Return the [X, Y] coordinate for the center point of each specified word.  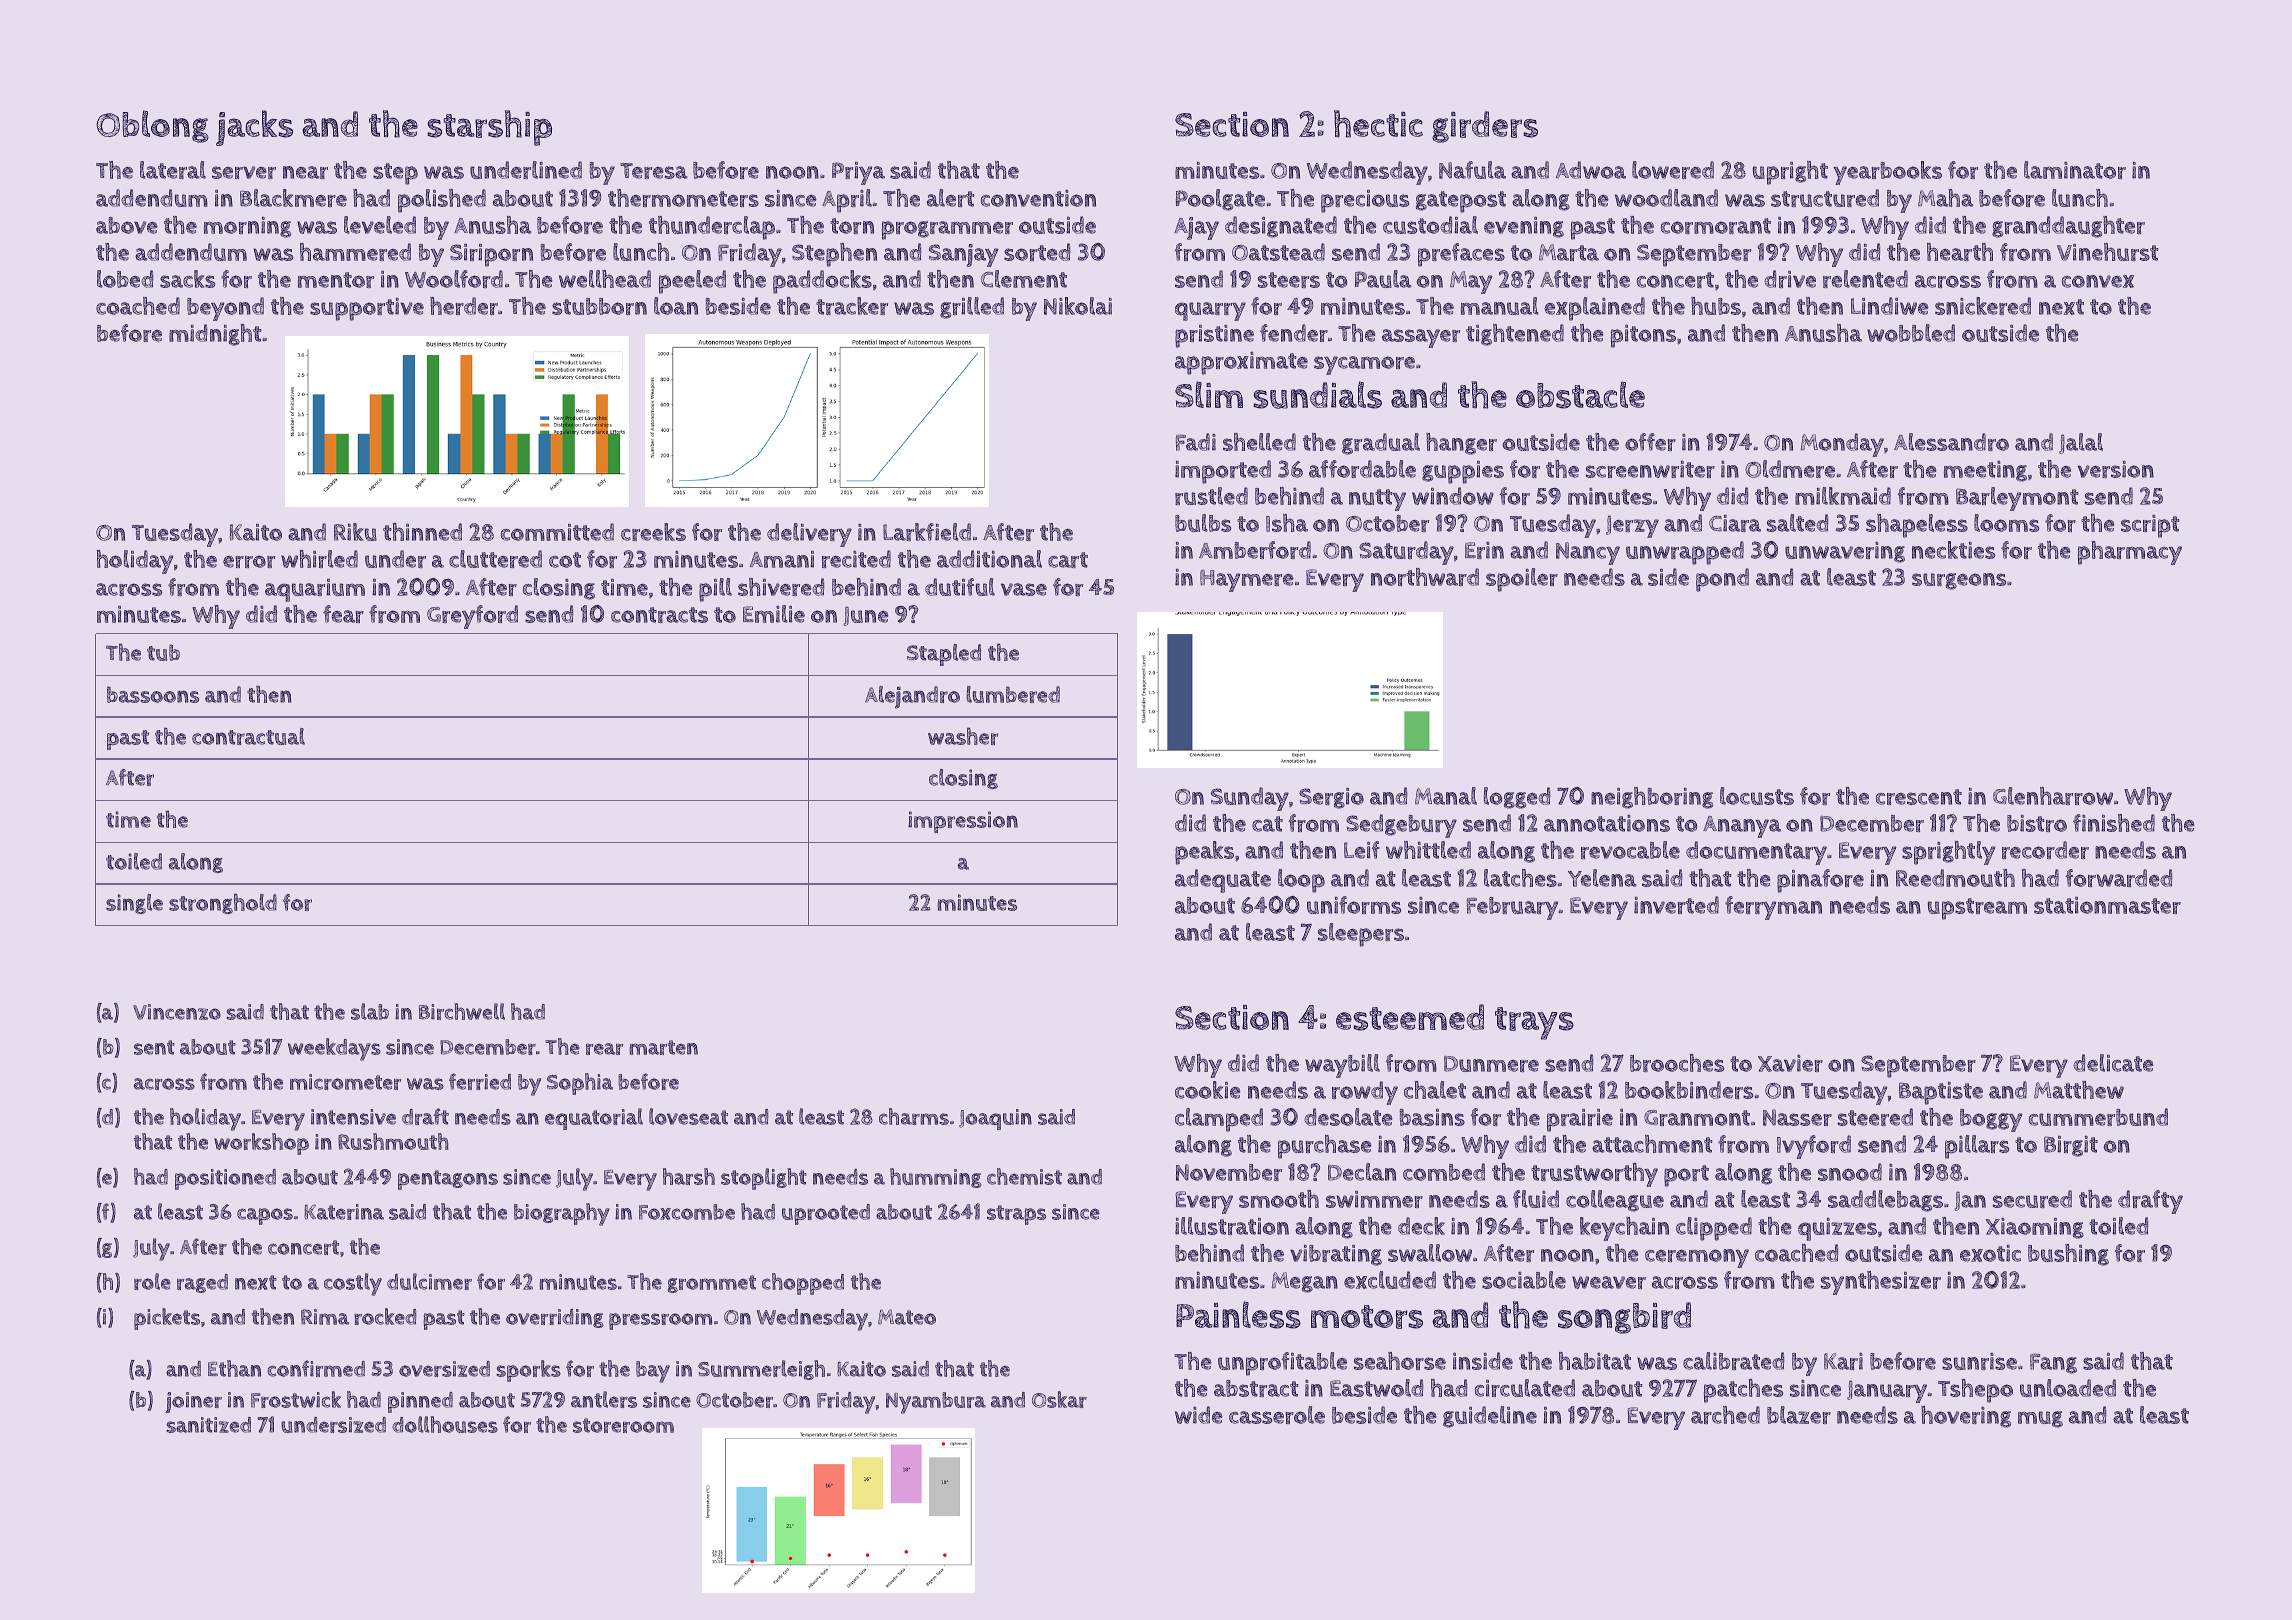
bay [653, 1372]
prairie [1580, 1120]
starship [489, 128]
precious [1365, 201]
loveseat [688, 1116]
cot [565, 560]
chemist [1024, 1176]
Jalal [2081, 443]
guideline [1490, 1417]
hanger [1461, 444]
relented [1865, 279]
